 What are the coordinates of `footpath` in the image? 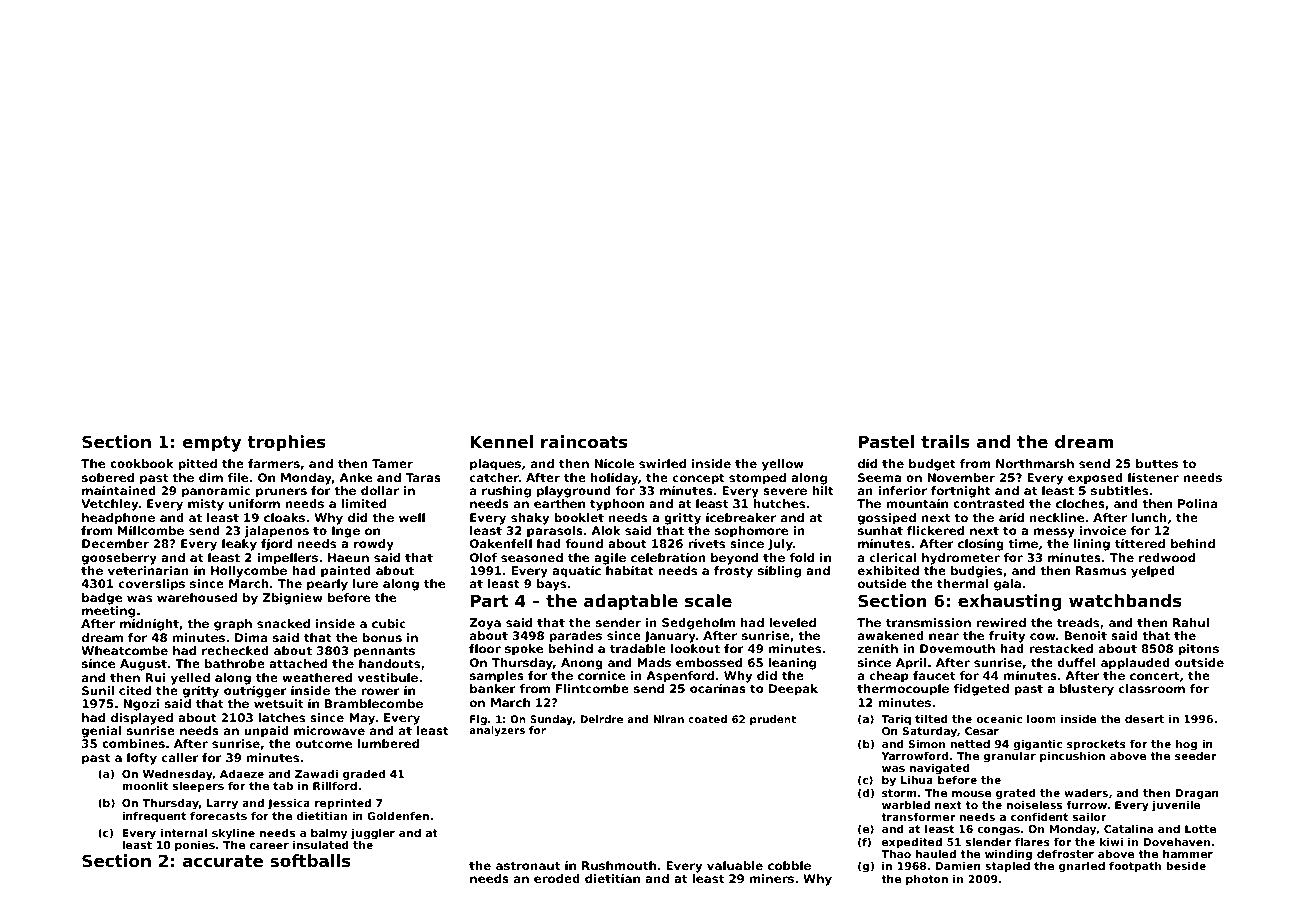 It's located at (1135, 867).
